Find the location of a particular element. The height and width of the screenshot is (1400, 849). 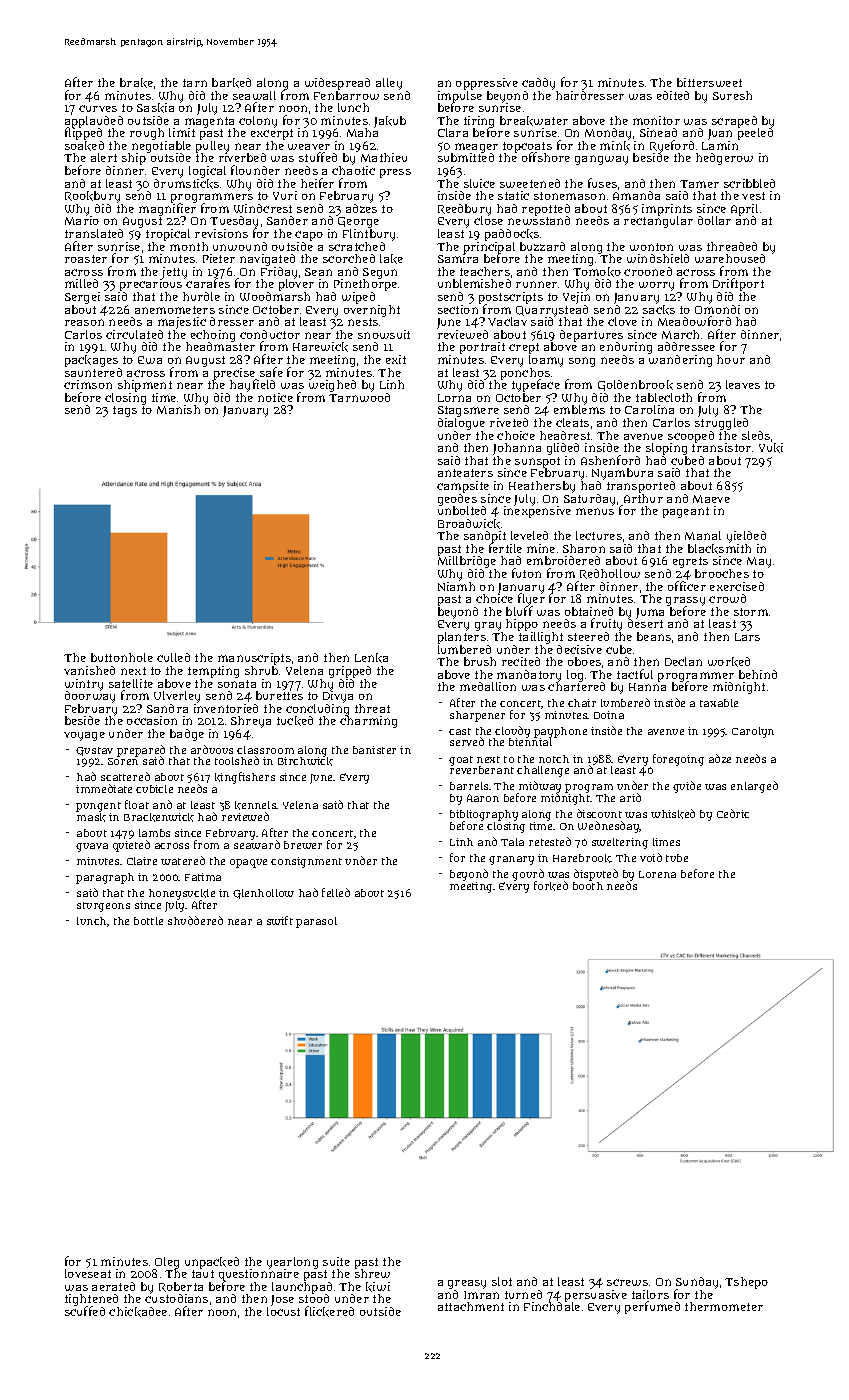

jetty is located at coordinates (174, 273).
